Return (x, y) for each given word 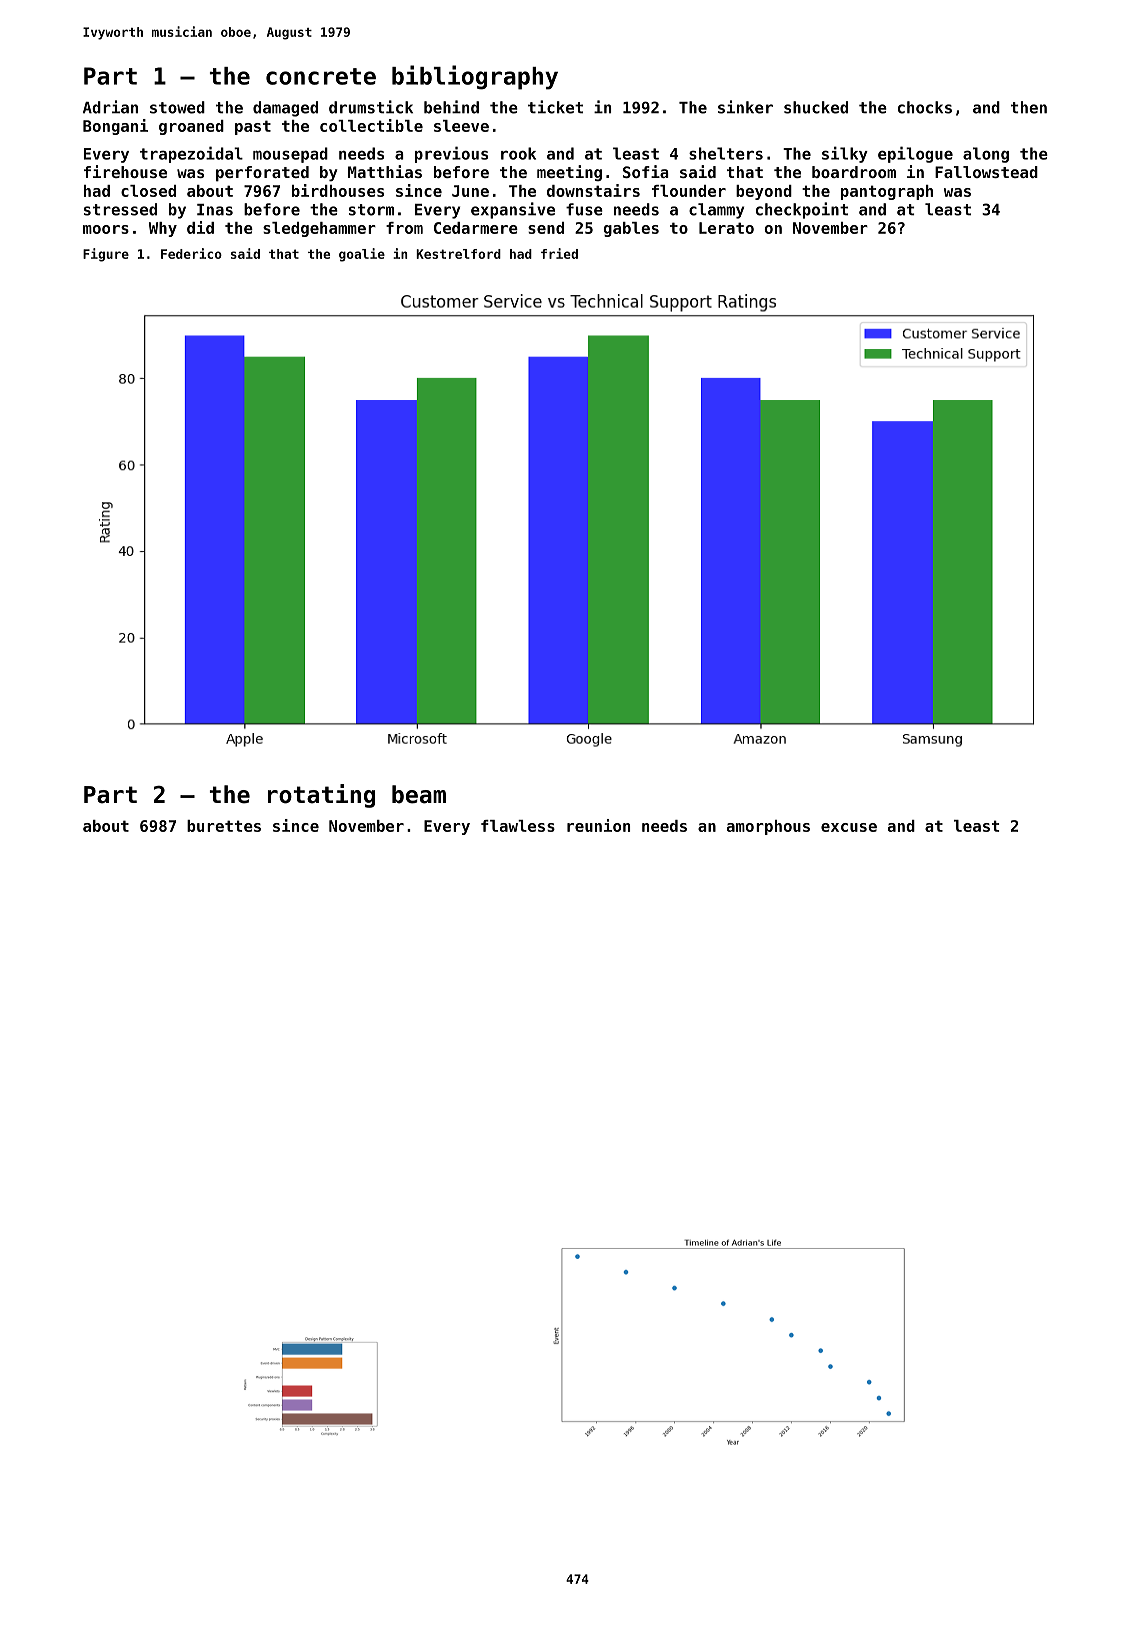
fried (559, 253)
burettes (224, 826)
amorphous (768, 827)
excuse (849, 827)
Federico (191, 253)
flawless (518, 826)
